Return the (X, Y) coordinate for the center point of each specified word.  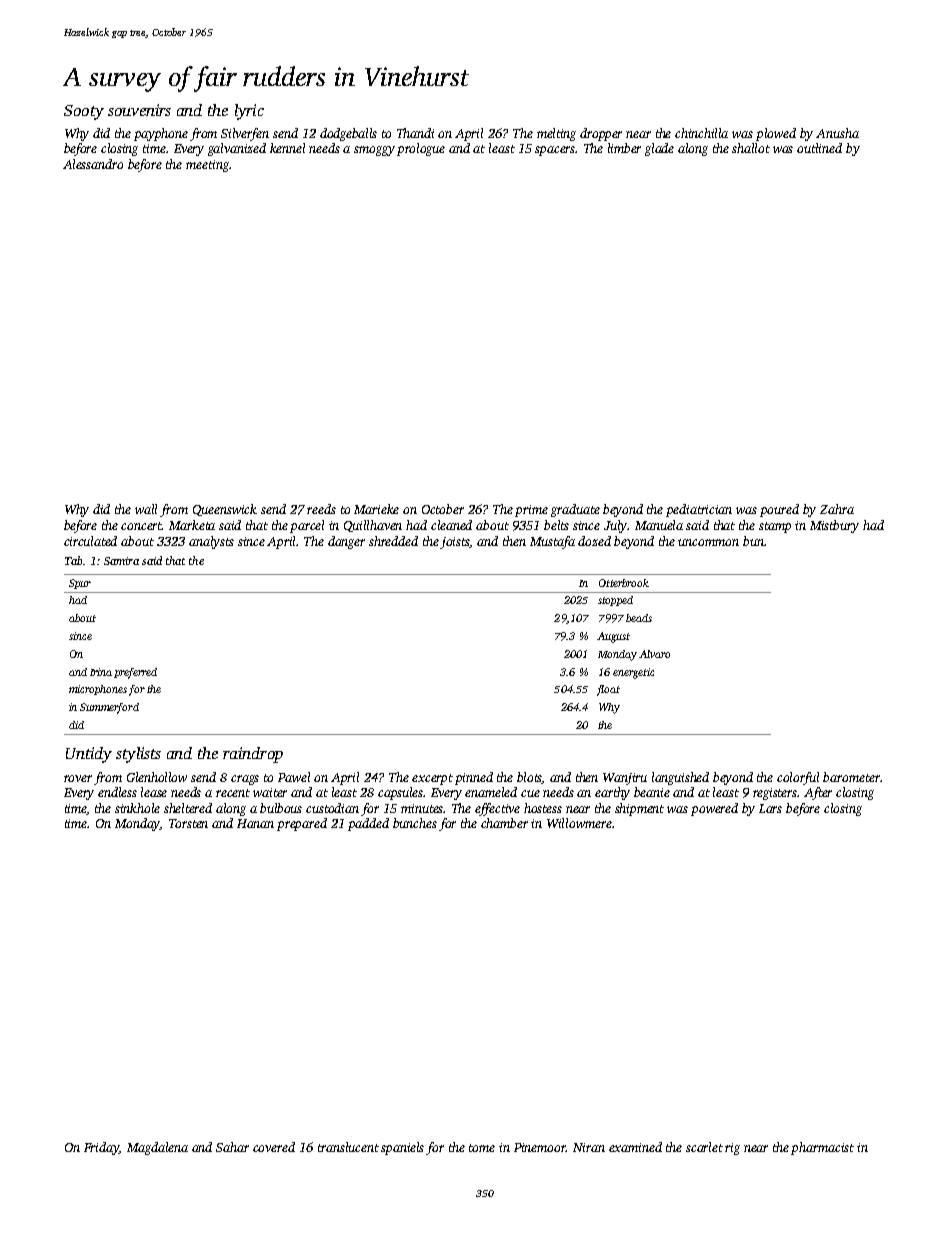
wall (146, 509)
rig (732, 1149)
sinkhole (137, 808)
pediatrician (699, 510)
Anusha (837, 133)
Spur (80, 584)
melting (556, 134)
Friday (102, 1148)
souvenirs (139, 110)
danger (346, 542)
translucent (348, 1147)
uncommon (708, 542)
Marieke (376, 509)
